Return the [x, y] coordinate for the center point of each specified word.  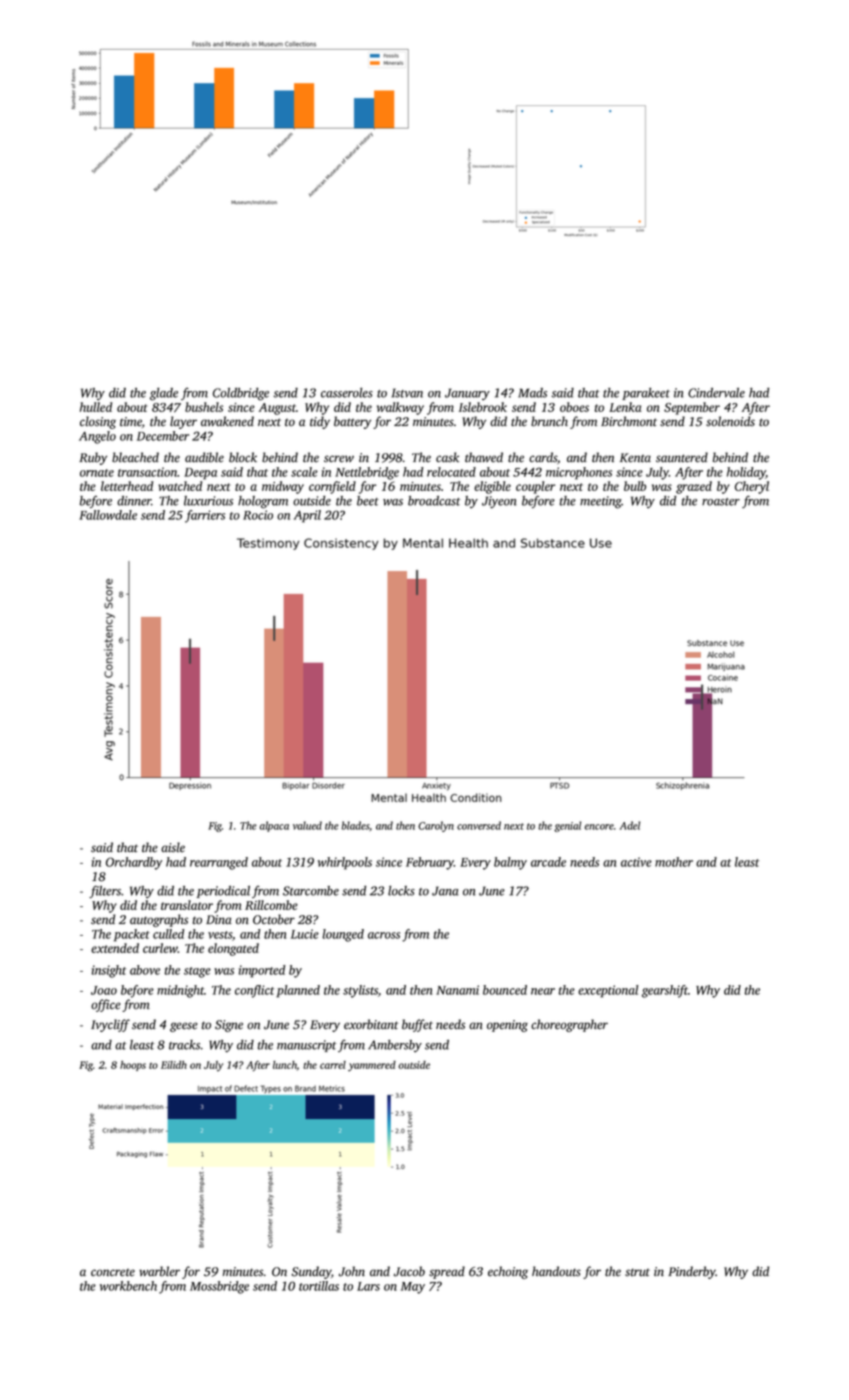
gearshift [665, 991]
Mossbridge [219, 1287]
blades [355, 825]
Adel [630, 825]
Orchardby [134, 863]
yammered [372, 1066]
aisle [173, 847]
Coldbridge [241, 394]
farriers [205, 516]
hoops [133, 1066]
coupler [535, 487]
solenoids [730, 421]
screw [339, 459]
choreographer [569, 1025]
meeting [601, 502]
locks [401, 891]
